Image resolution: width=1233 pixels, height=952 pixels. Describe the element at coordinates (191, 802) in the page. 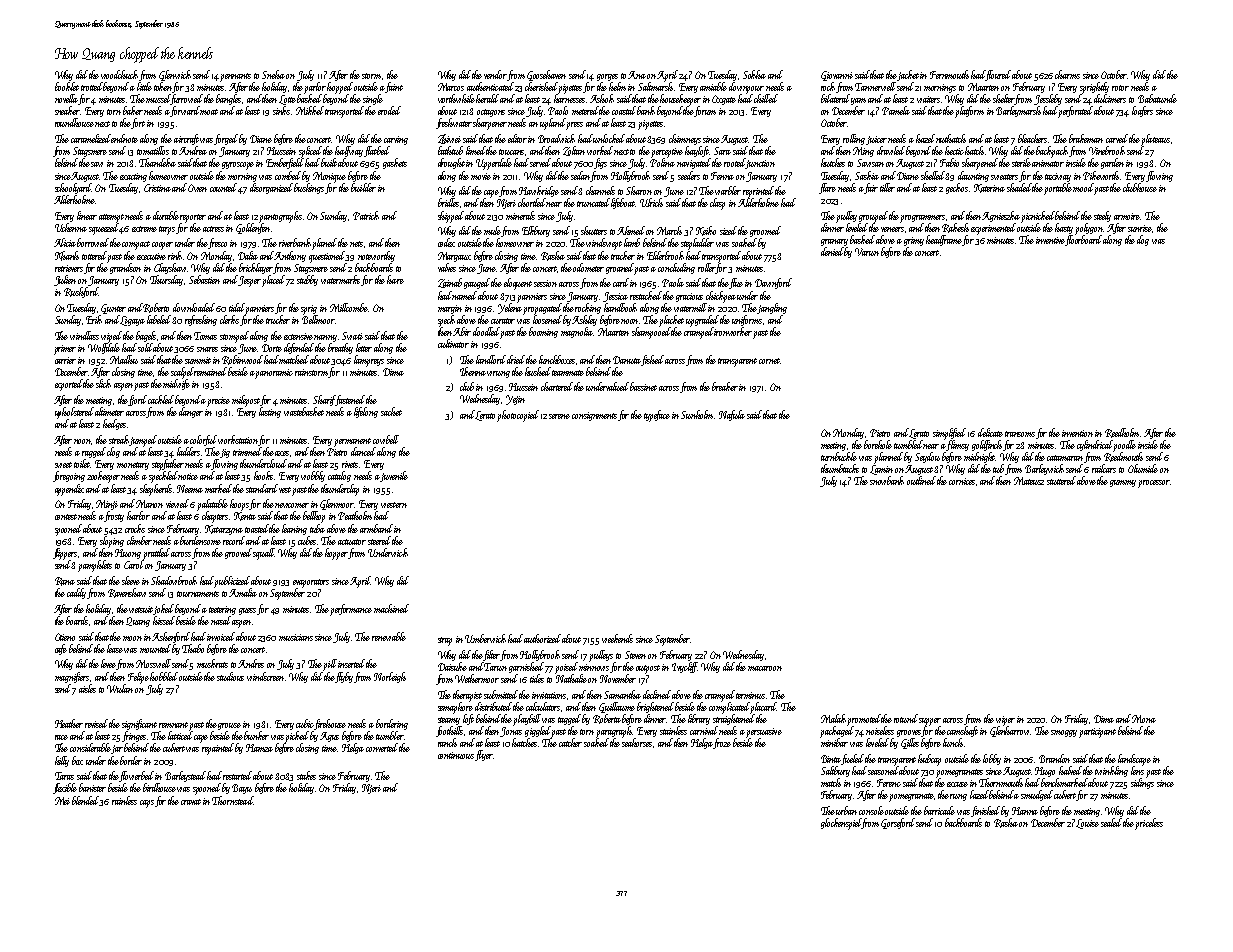

I see `cravat` at that location.
